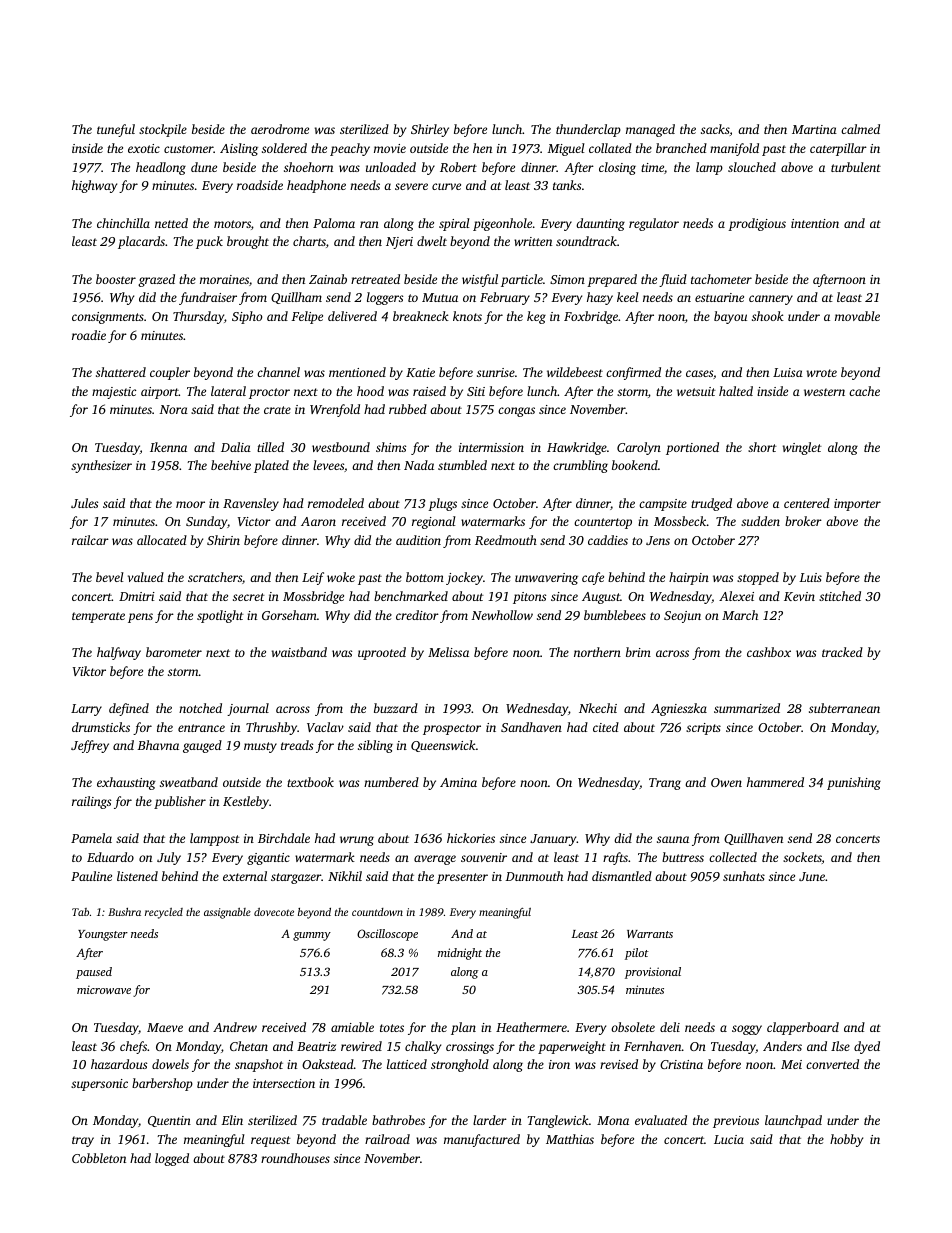 Image resolution: width=952 pixels, height=1233 pixels. I want to click on subterranean, so click(844, 708).
